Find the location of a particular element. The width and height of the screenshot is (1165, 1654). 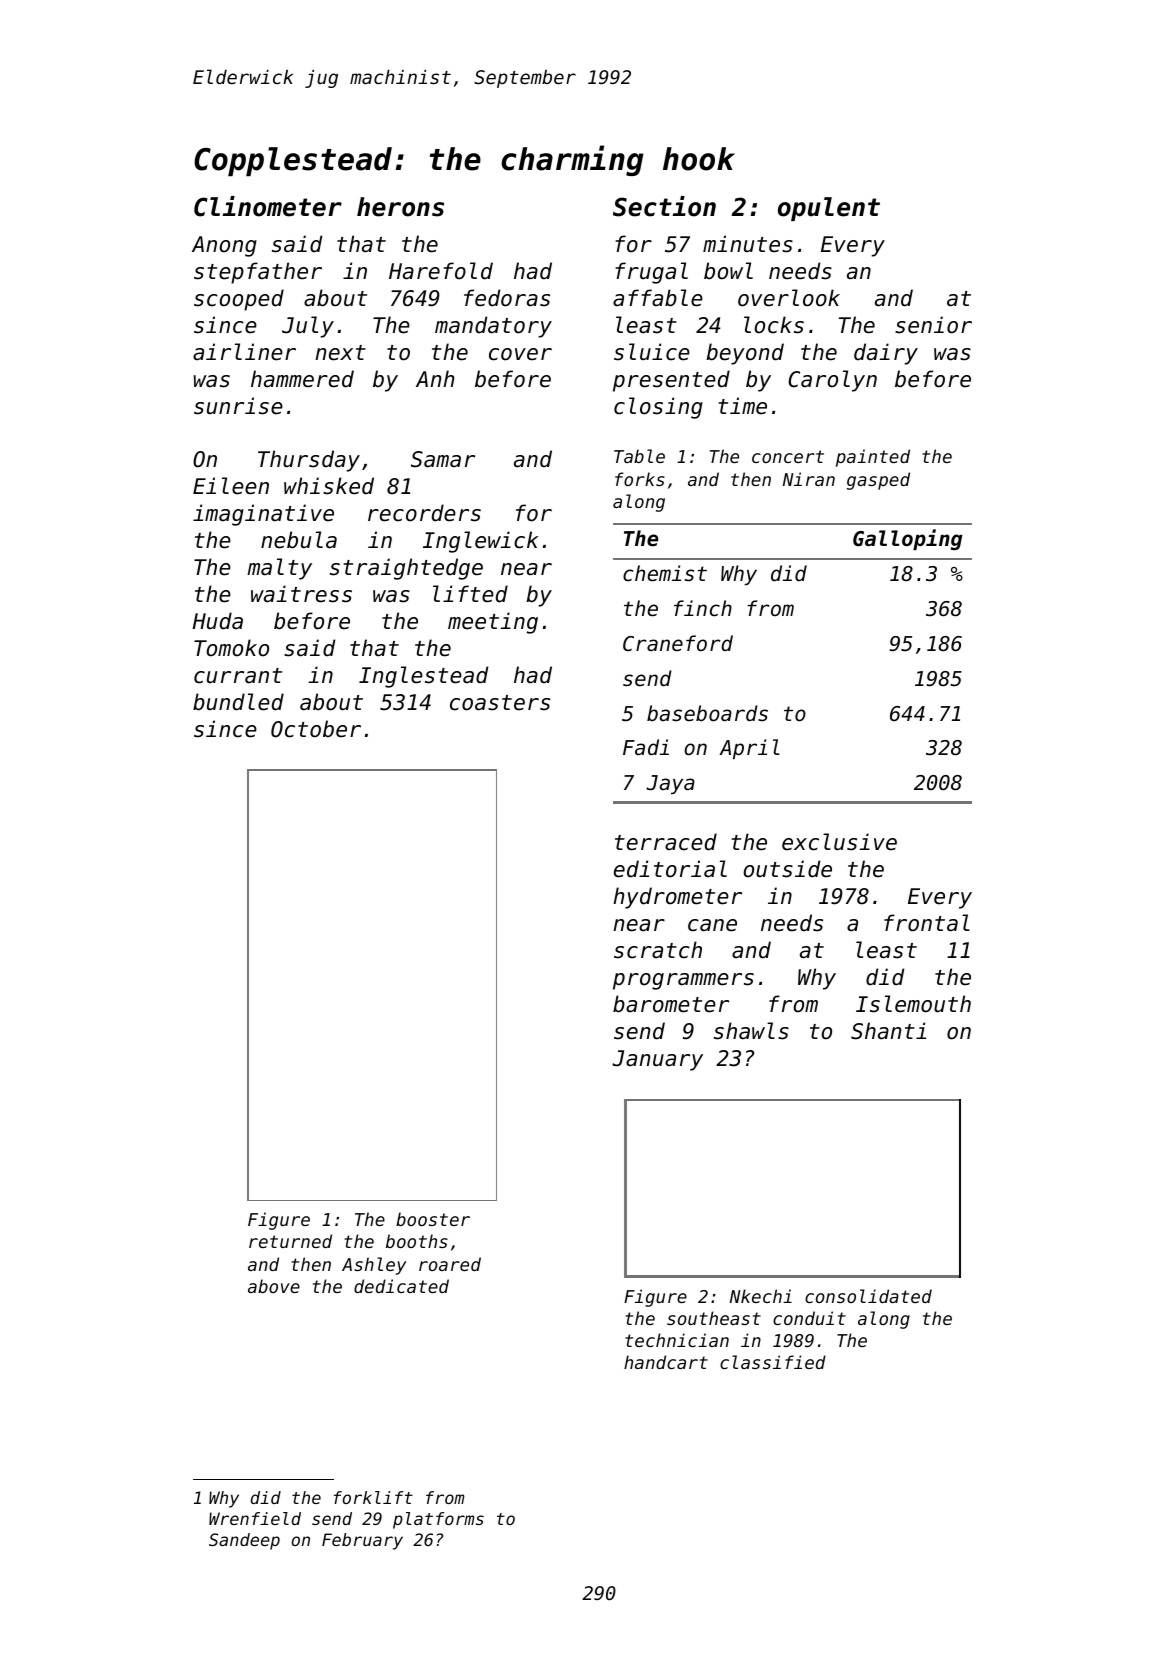

Clinometer is located at coordinates (268, 206).
